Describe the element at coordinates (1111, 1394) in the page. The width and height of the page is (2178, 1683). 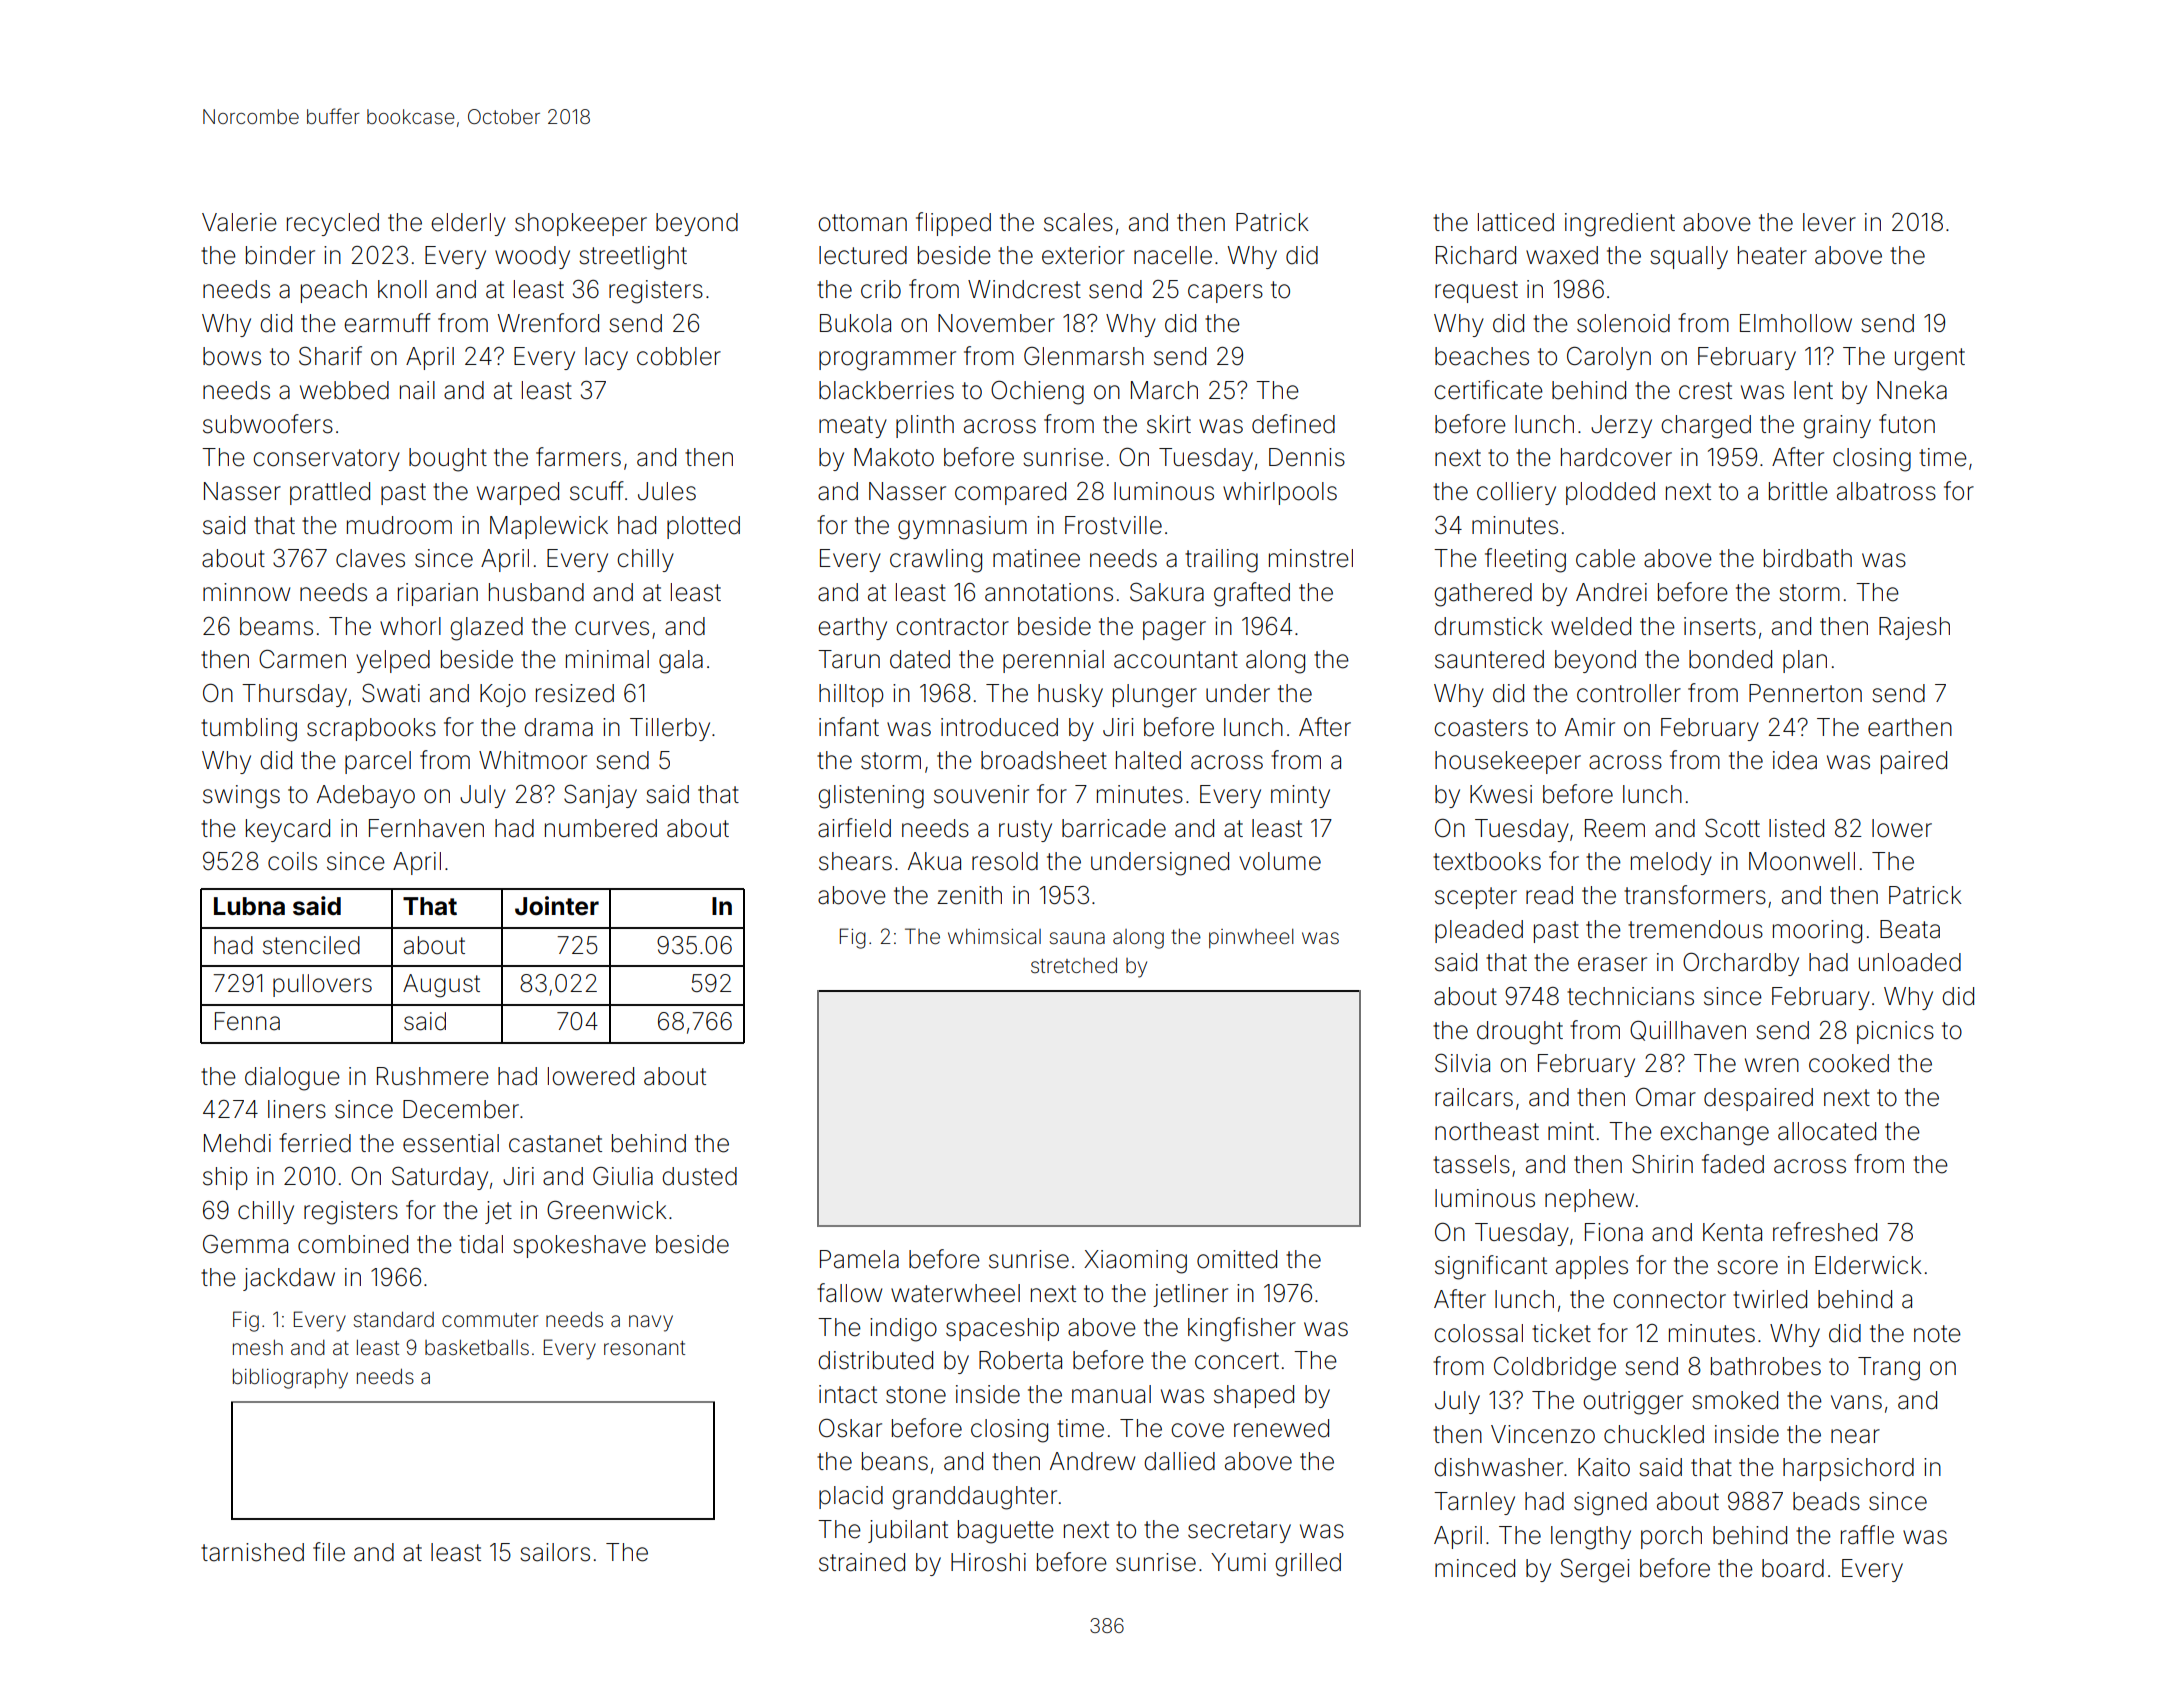
I see `manual` at that location.
